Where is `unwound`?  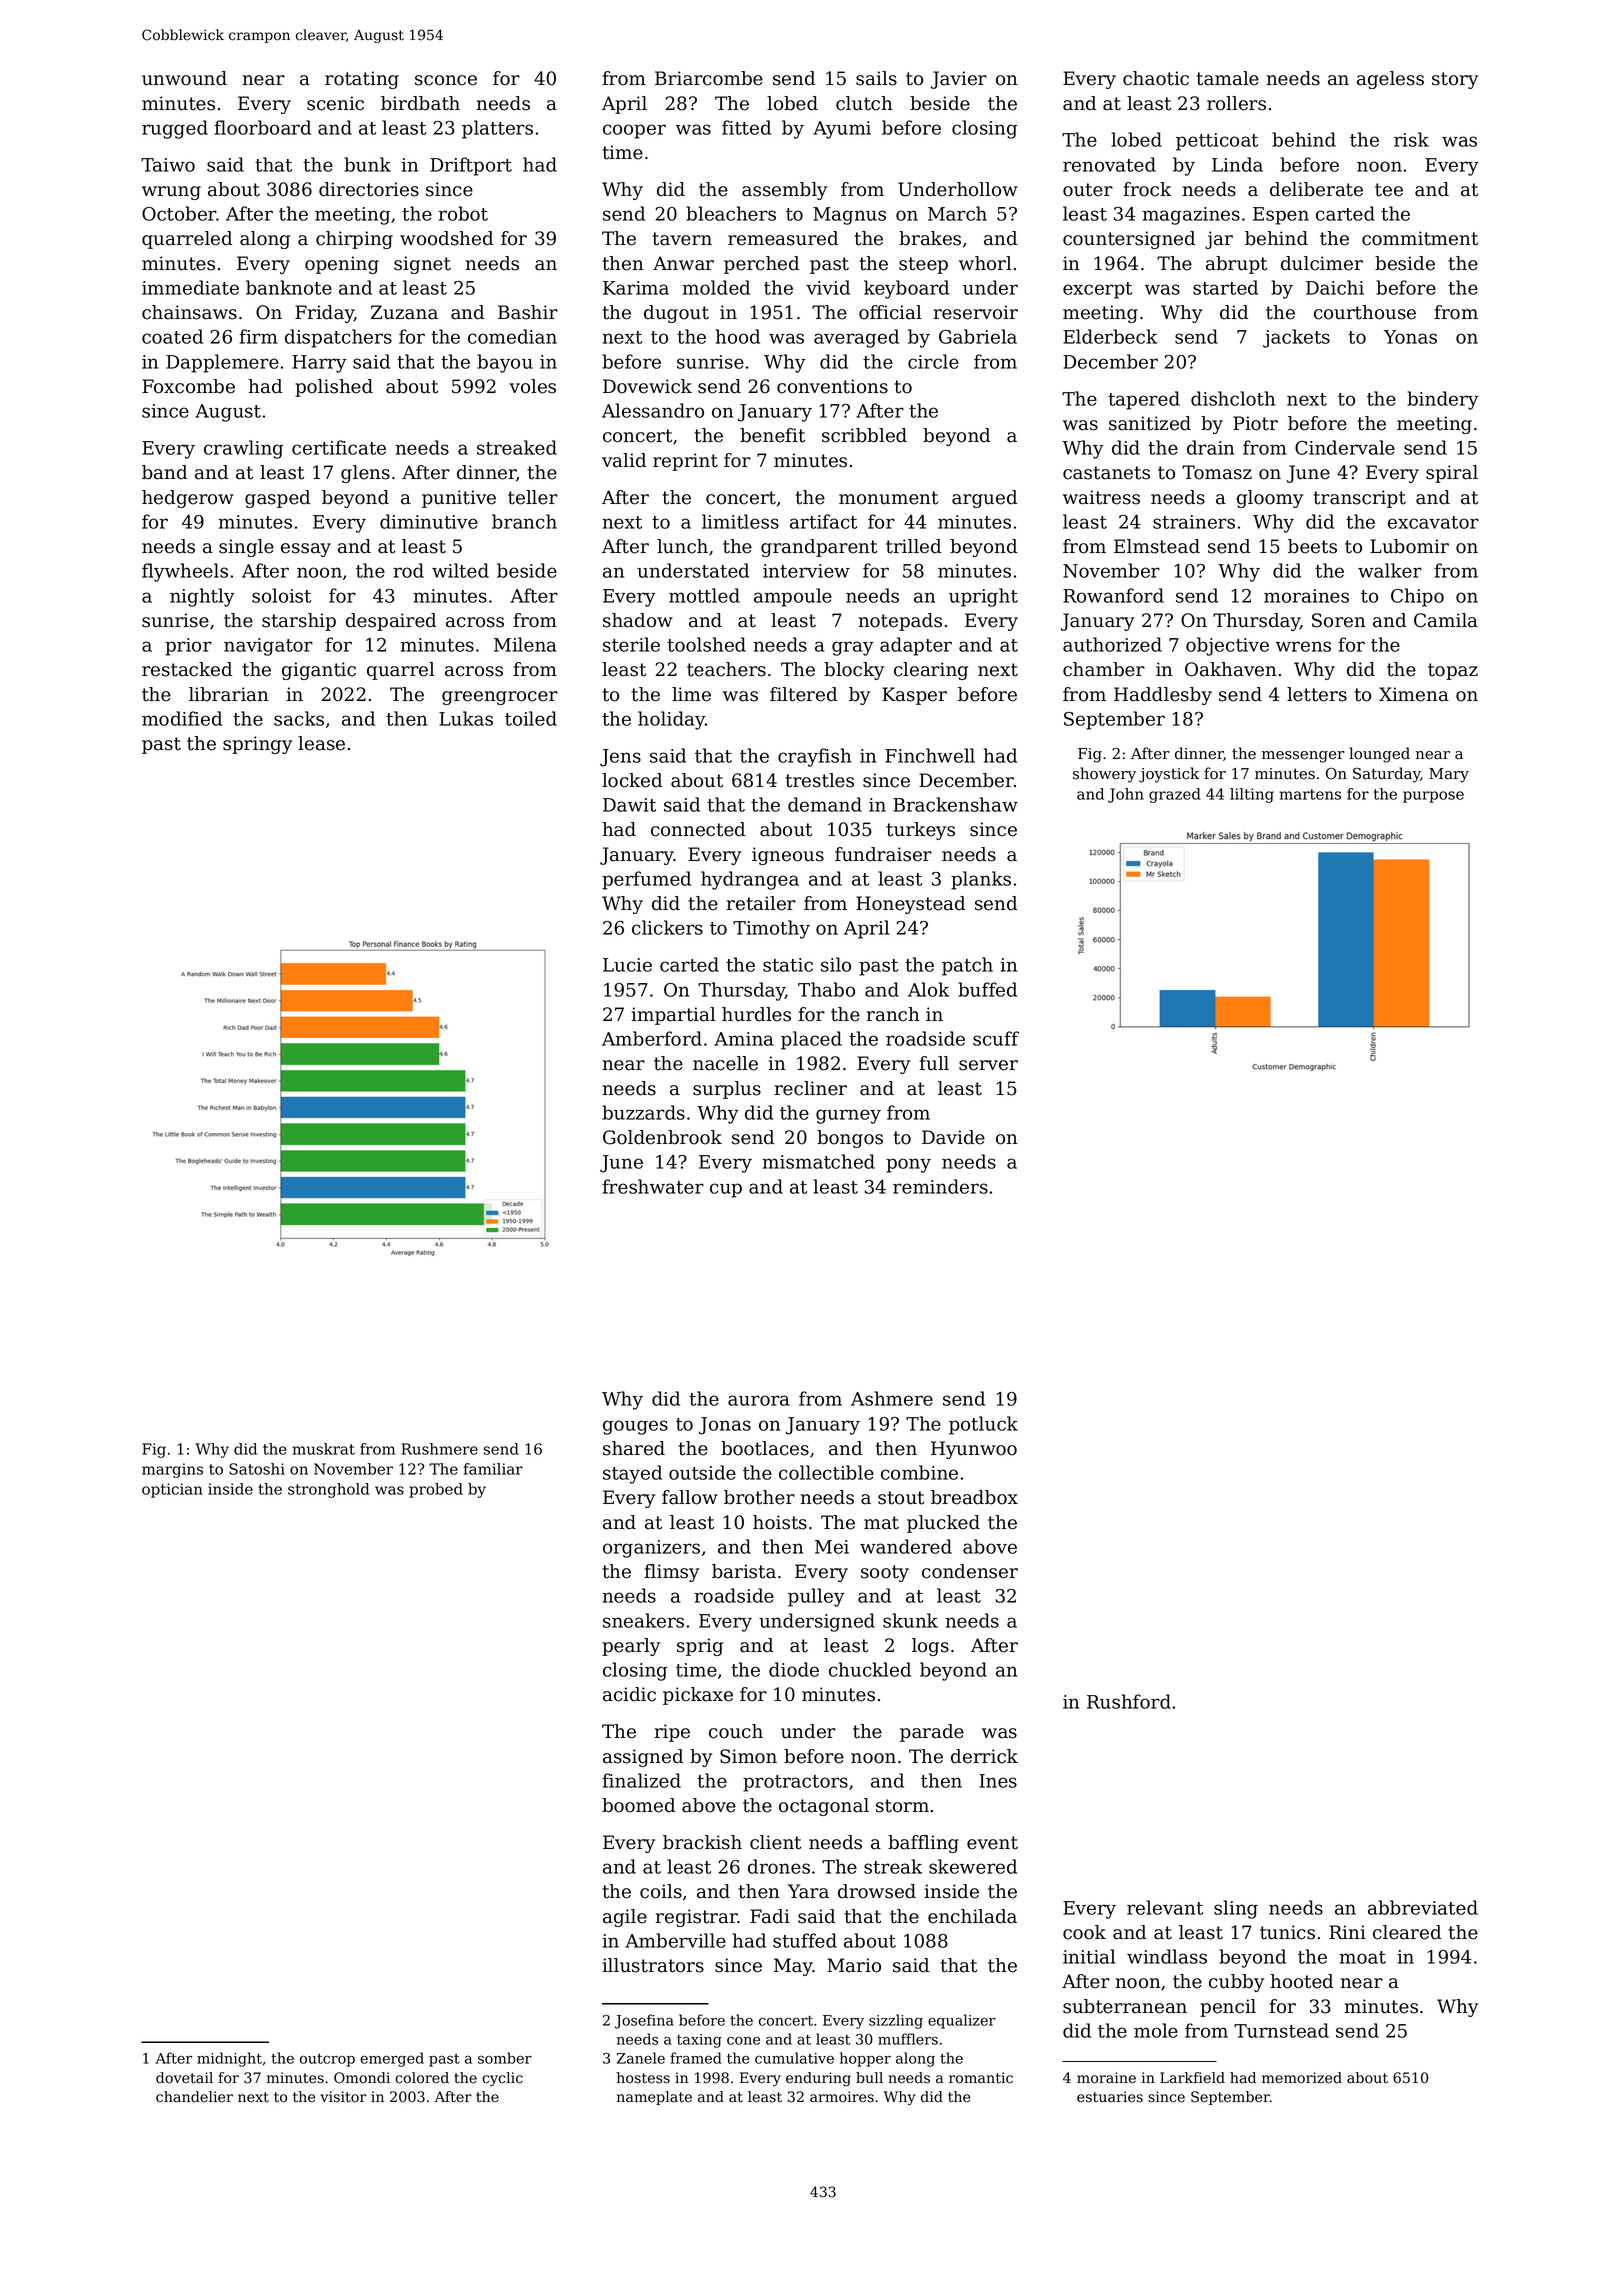
unwound is located at coordinates (184, 78).
